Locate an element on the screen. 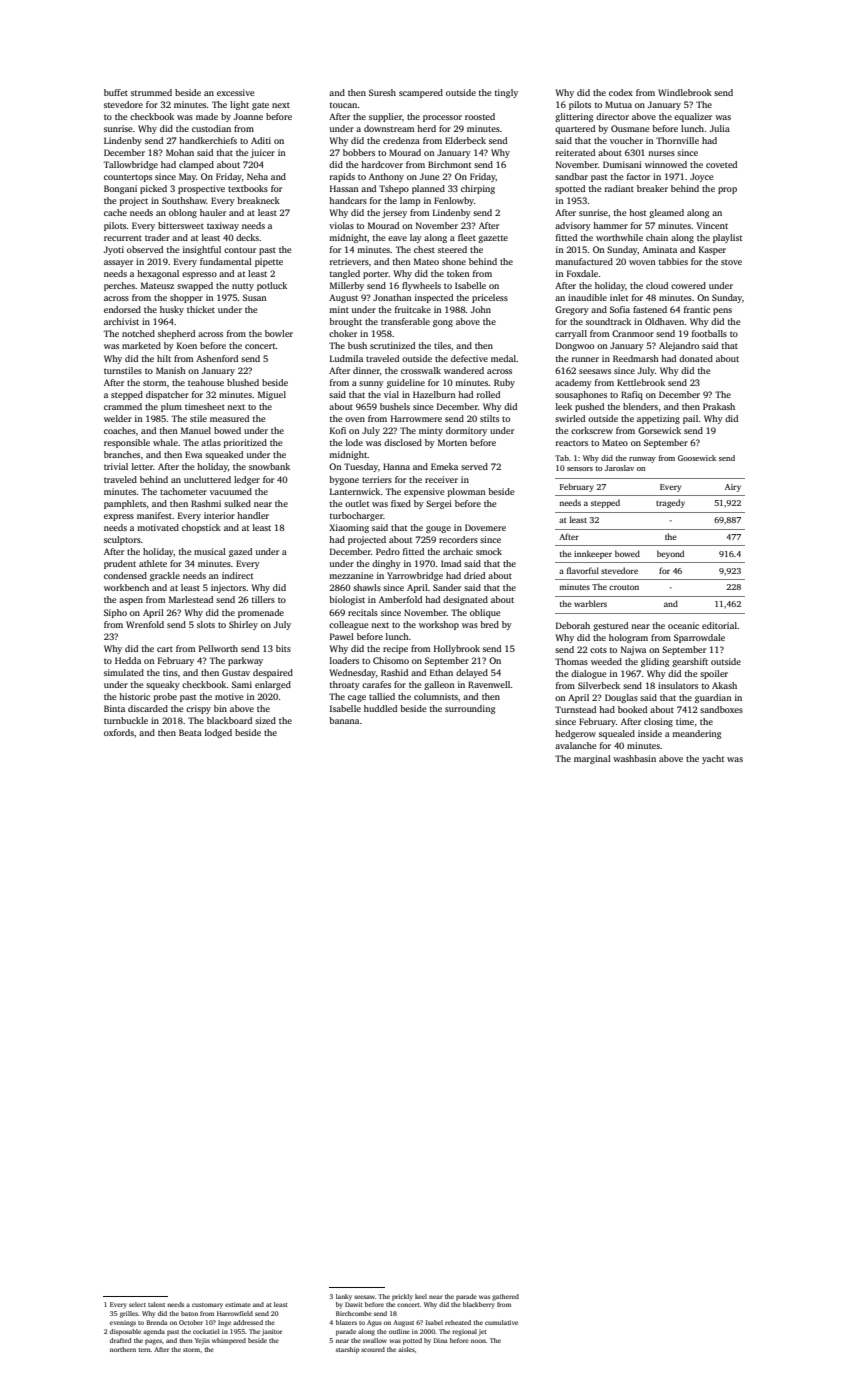  outline is located at coordinates (399, 1331).
